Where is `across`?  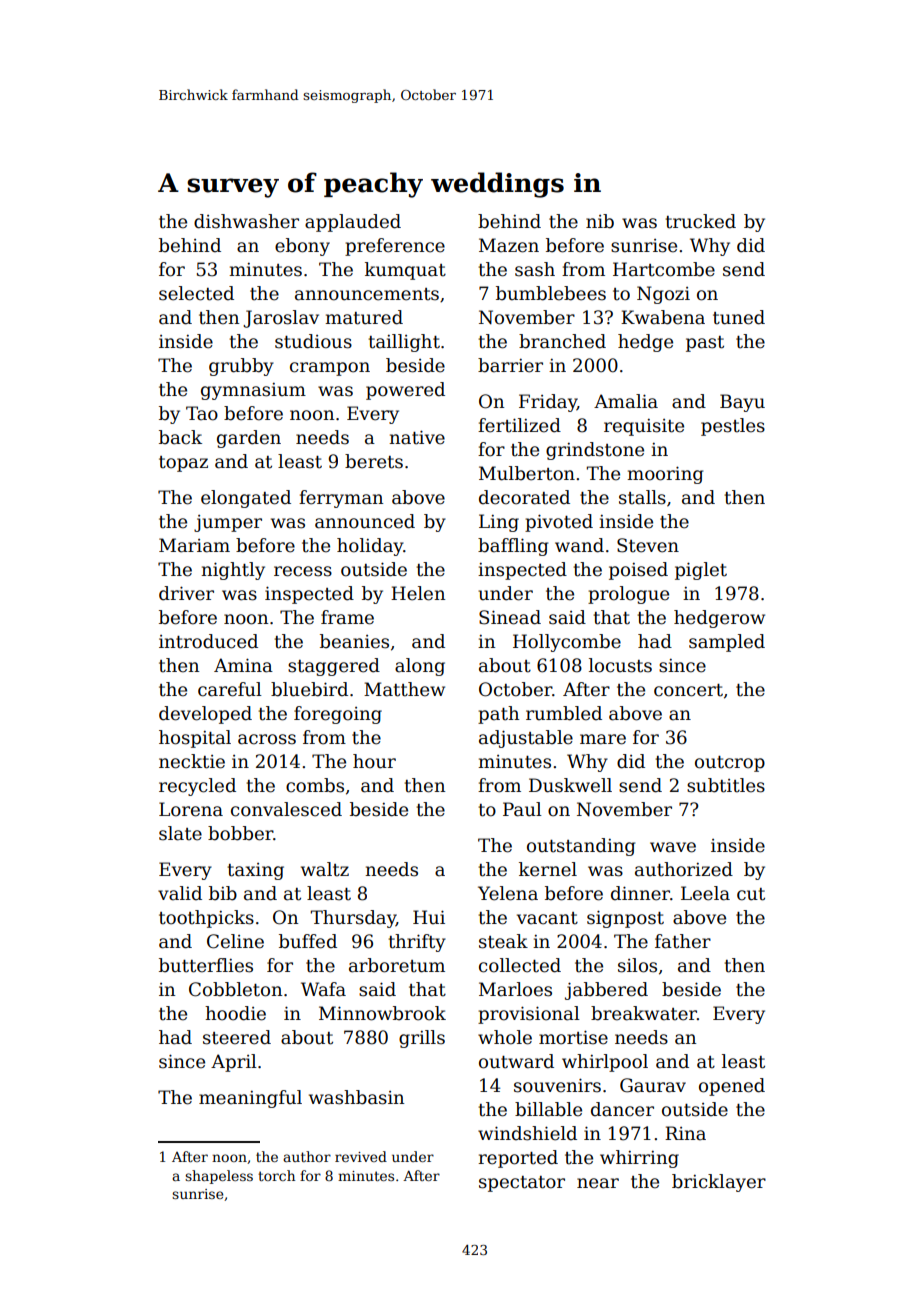 across is located at coordinates (267, 739).
